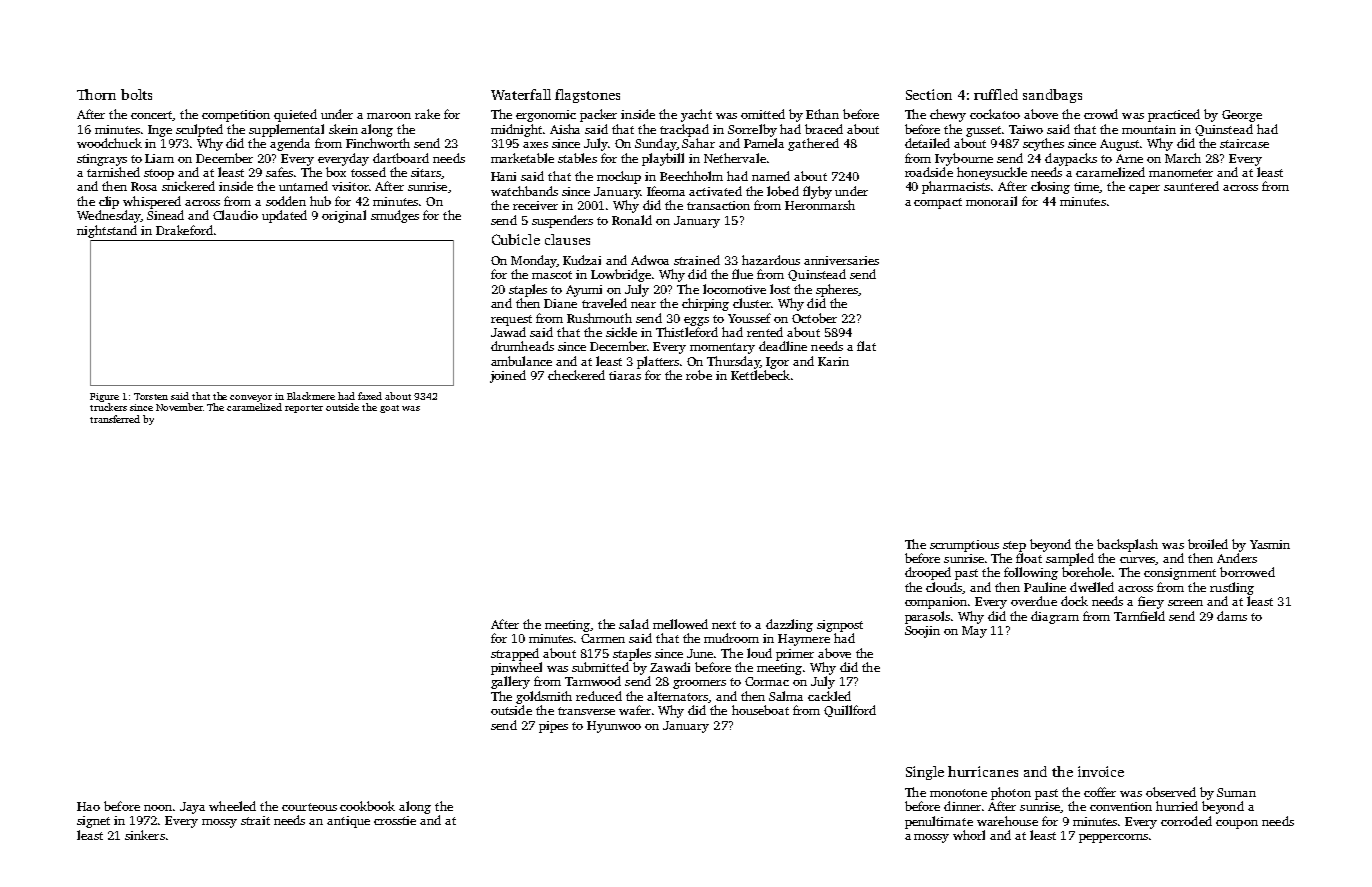 The height and width of the screenshot is (887, 1372). What do you see at coordinates (964, 546) in the screenshot?
I see `scrumptious` at bounding box center [964, 546].
